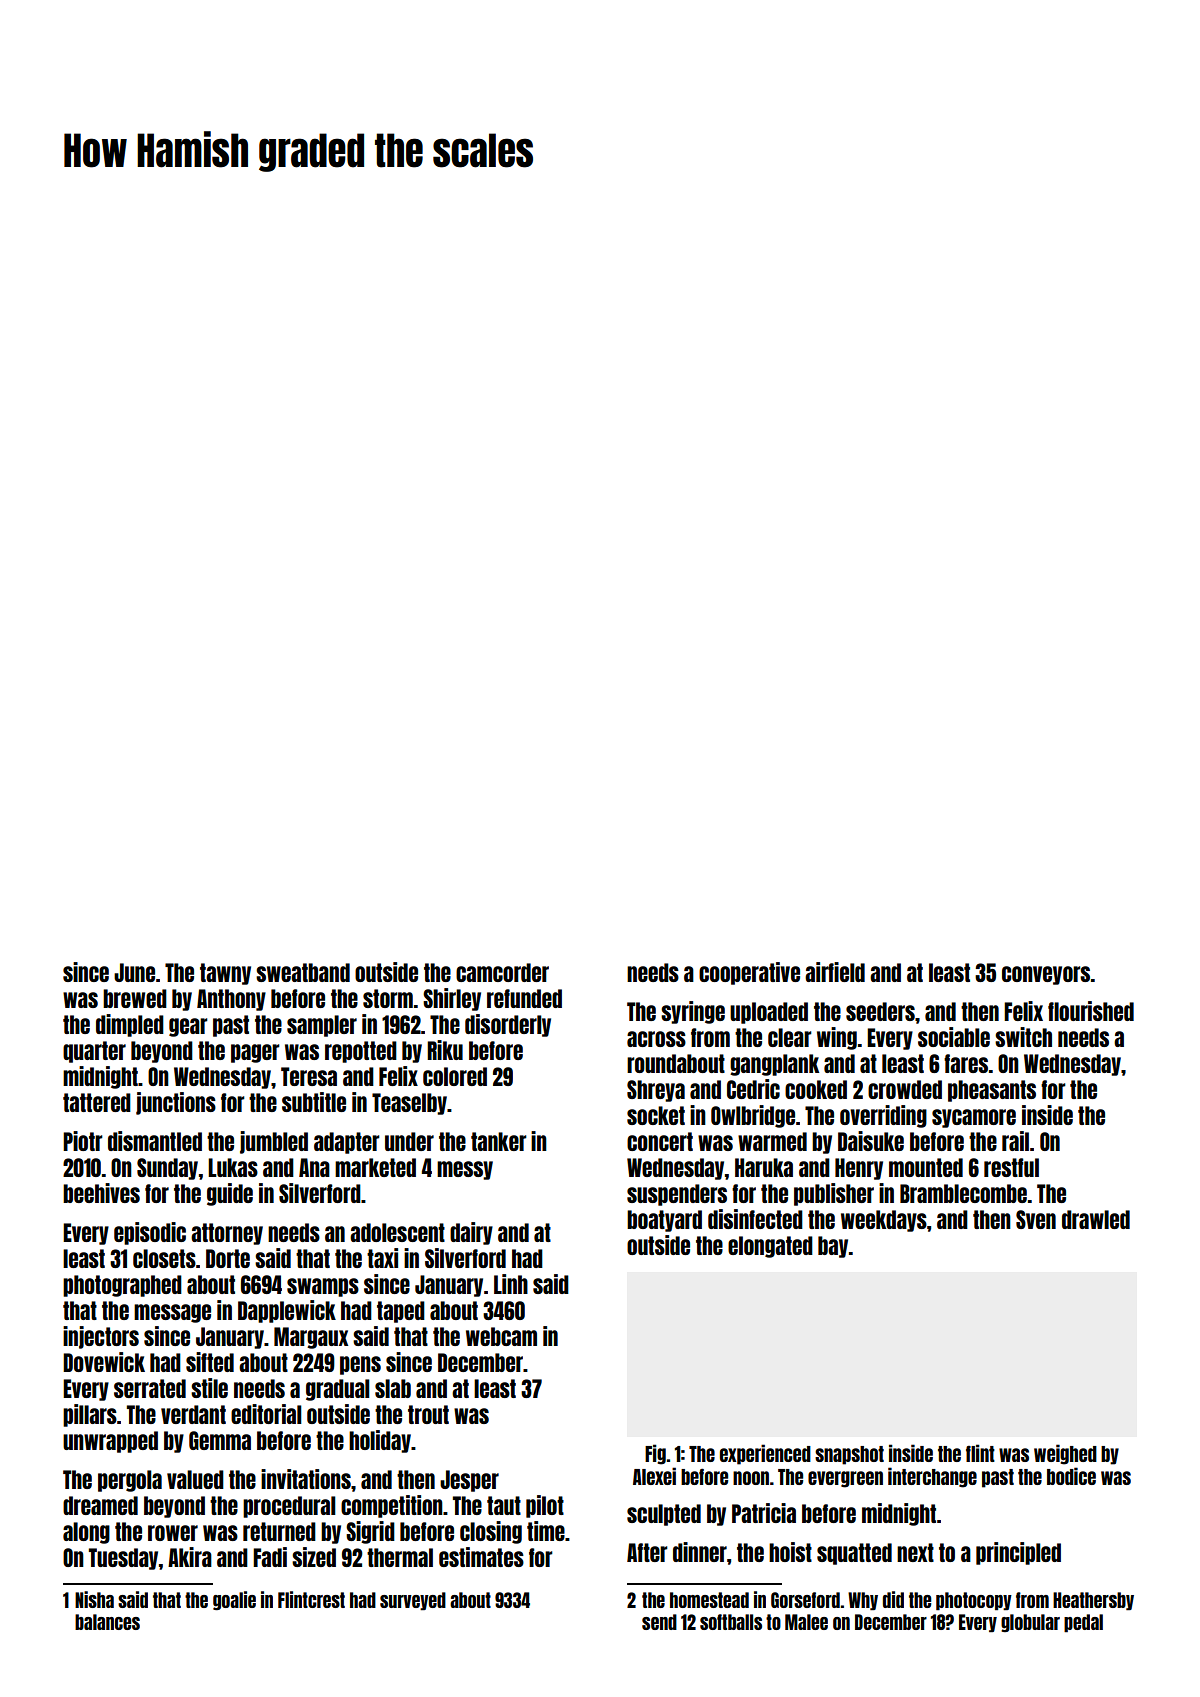  I want to click on guide, so click(230, 1194).
